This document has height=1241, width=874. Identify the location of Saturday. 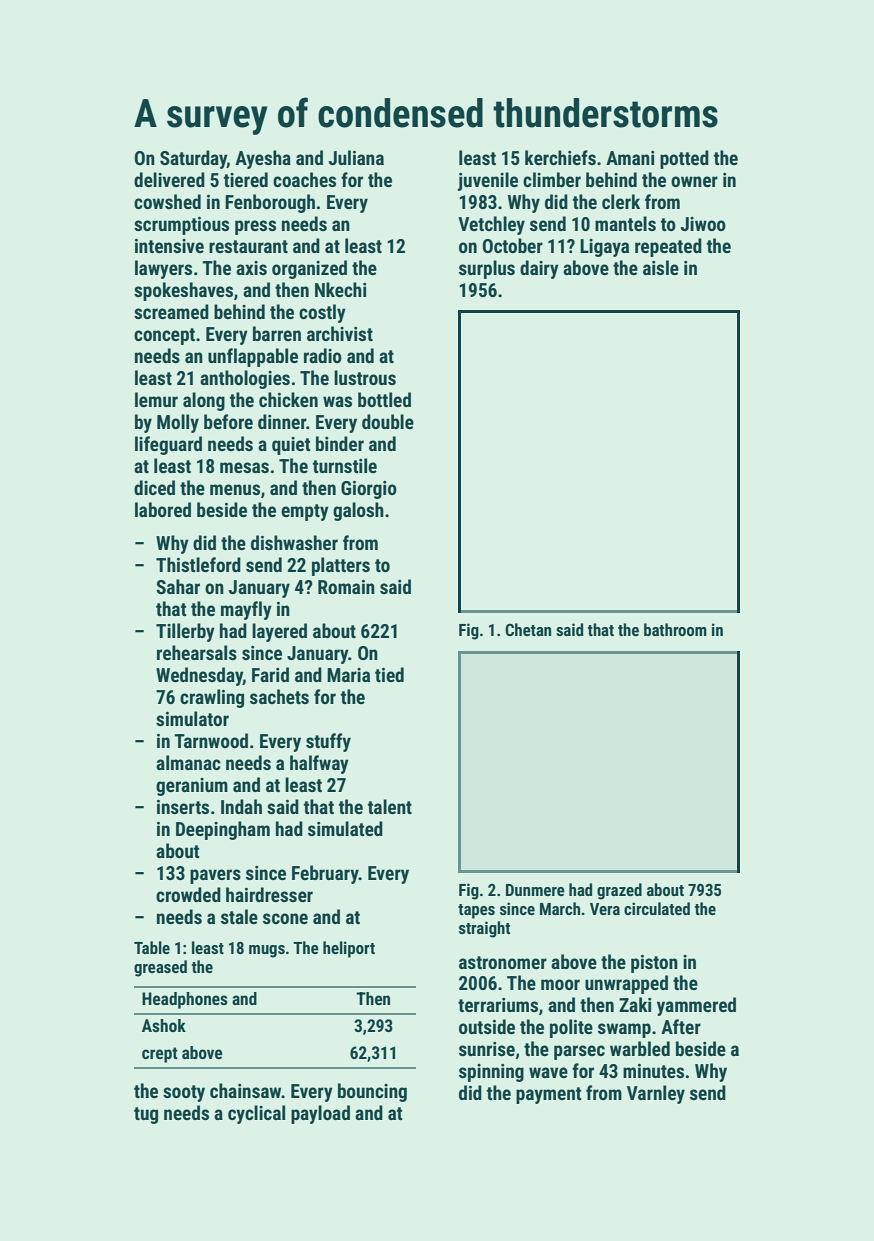
(193, 159).
